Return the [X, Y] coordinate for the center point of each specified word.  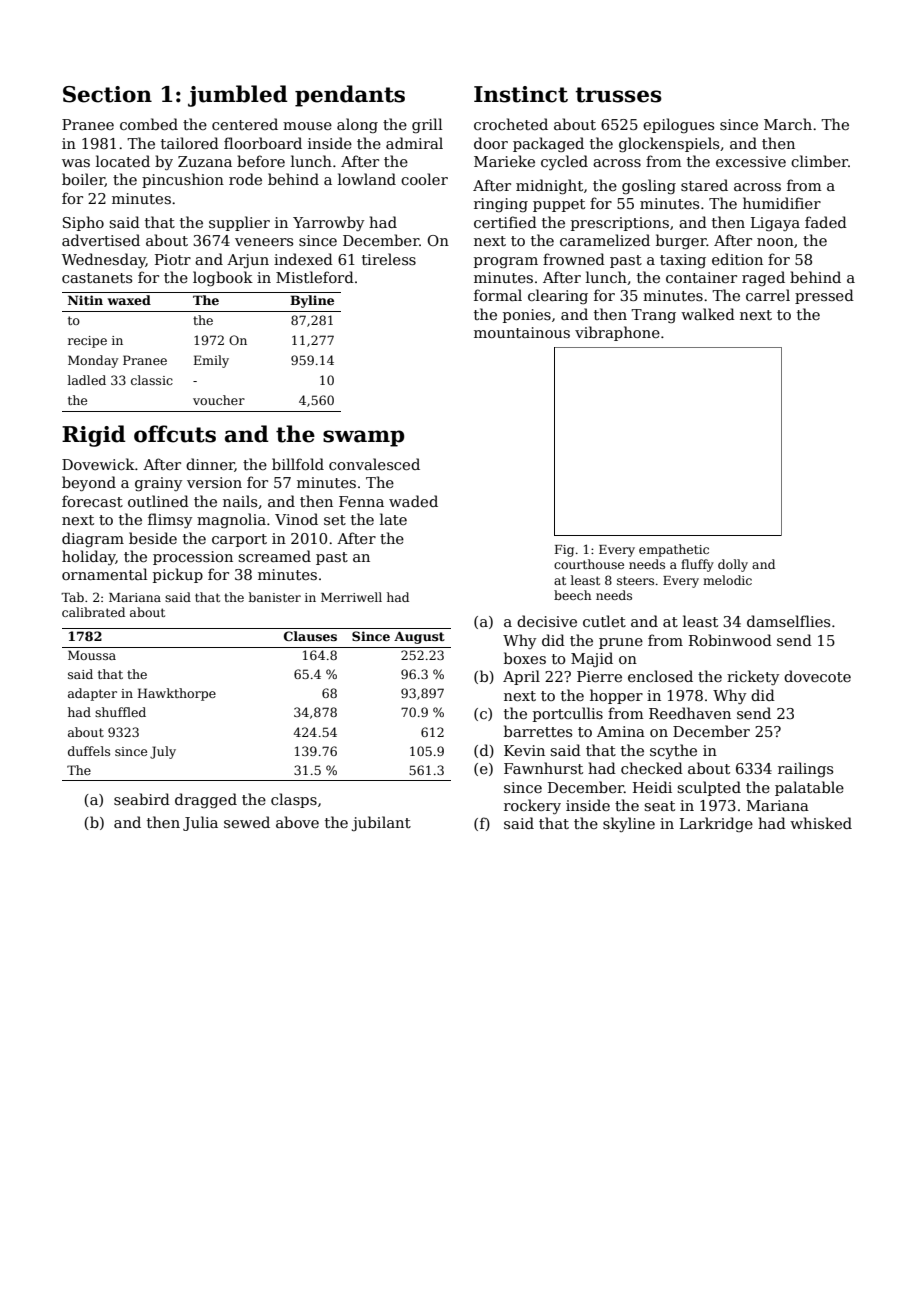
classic [152, 380]
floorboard [263, 143]
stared [704, 185]
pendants [350, 96]
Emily [211, 361]
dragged [206, 801]
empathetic [674, 550]
